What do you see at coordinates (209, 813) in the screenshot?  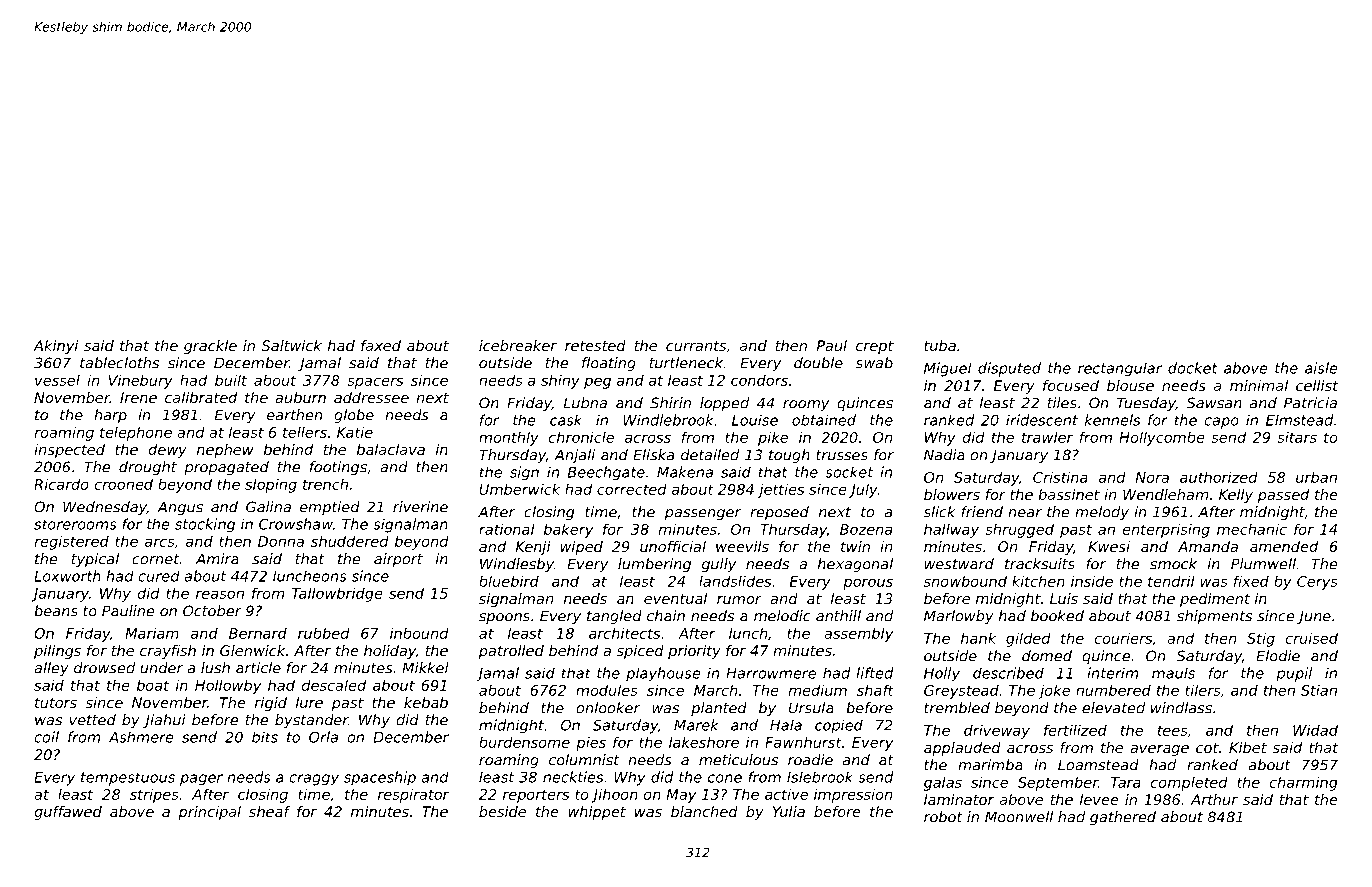 I see `principal` at bounding box center [209, 813].
